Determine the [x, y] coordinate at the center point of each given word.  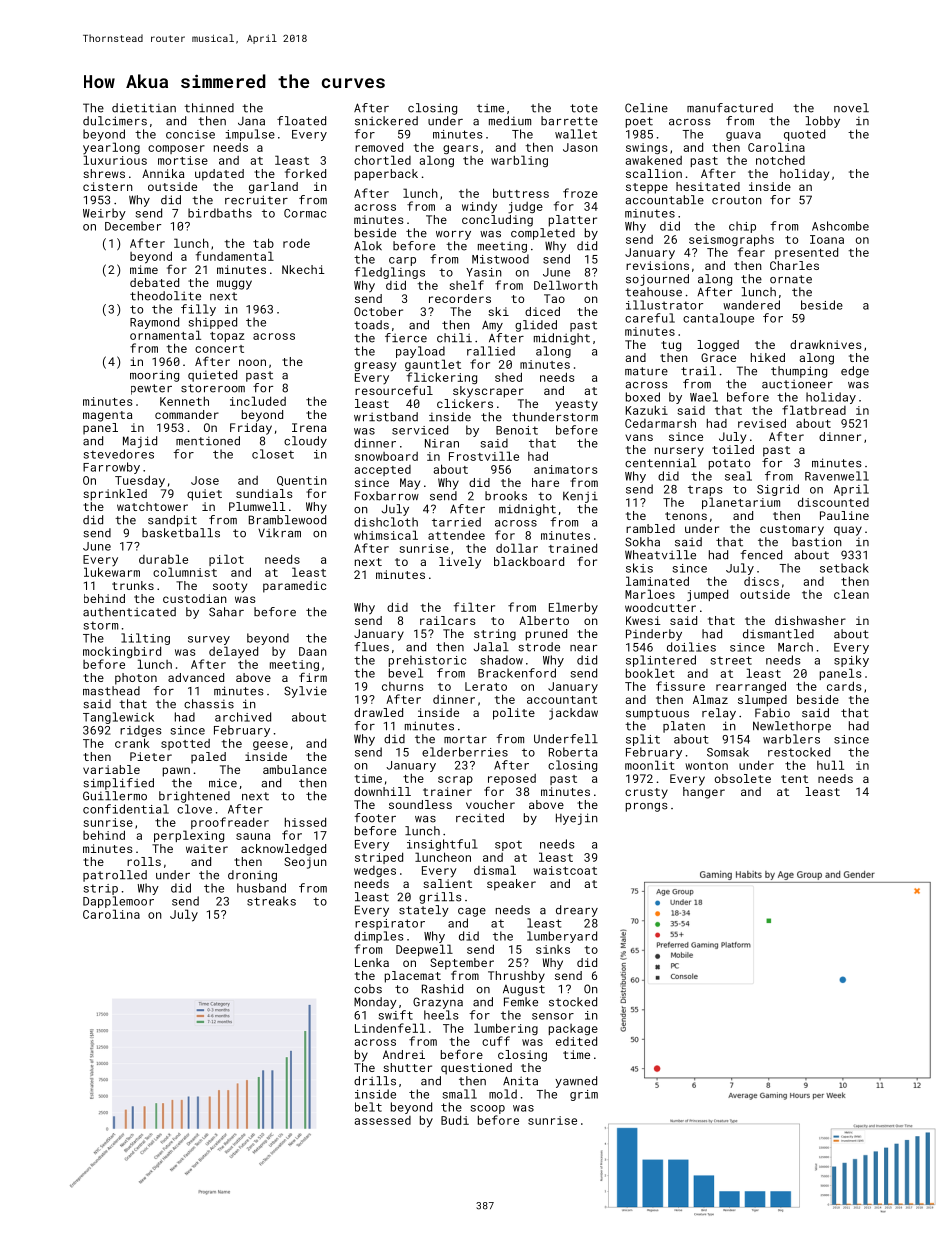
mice [223, 783]
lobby [823, 122]
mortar [465, 739]
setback [844, 568]
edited [576, 1041]
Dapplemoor [118, 902]
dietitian [144, 108]
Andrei [404, 1054]
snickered [386, 121]
